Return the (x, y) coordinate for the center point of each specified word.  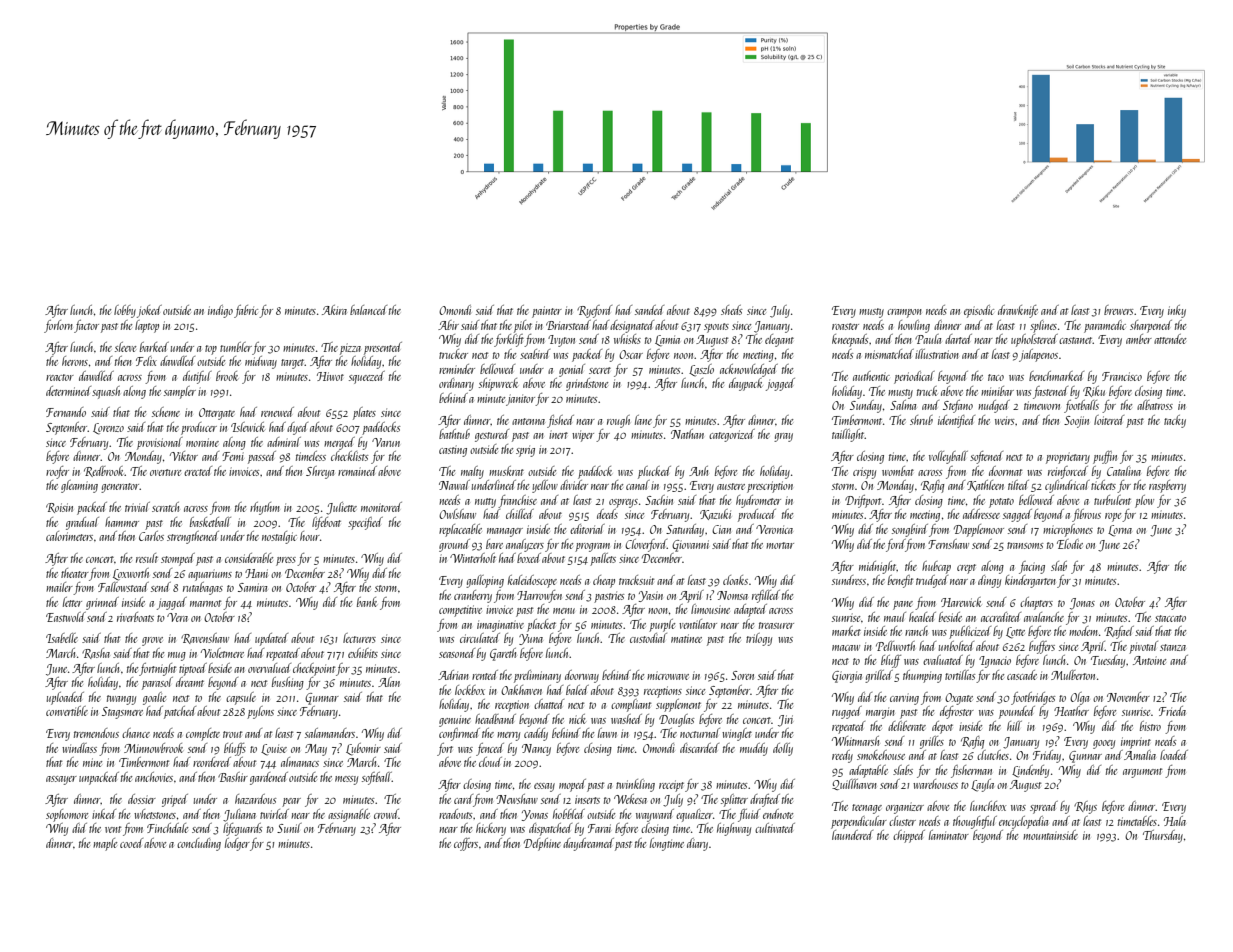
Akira (334, 310)
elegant (779, 340)
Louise (274, 750)
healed (922, 617)
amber (1139, 339)
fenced (490, 749)
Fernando (66, 412)
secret (600, 370)
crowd (386, 814)
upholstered (1034, 340)
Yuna (531, 639)
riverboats (135, 617)
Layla (982, 785)
